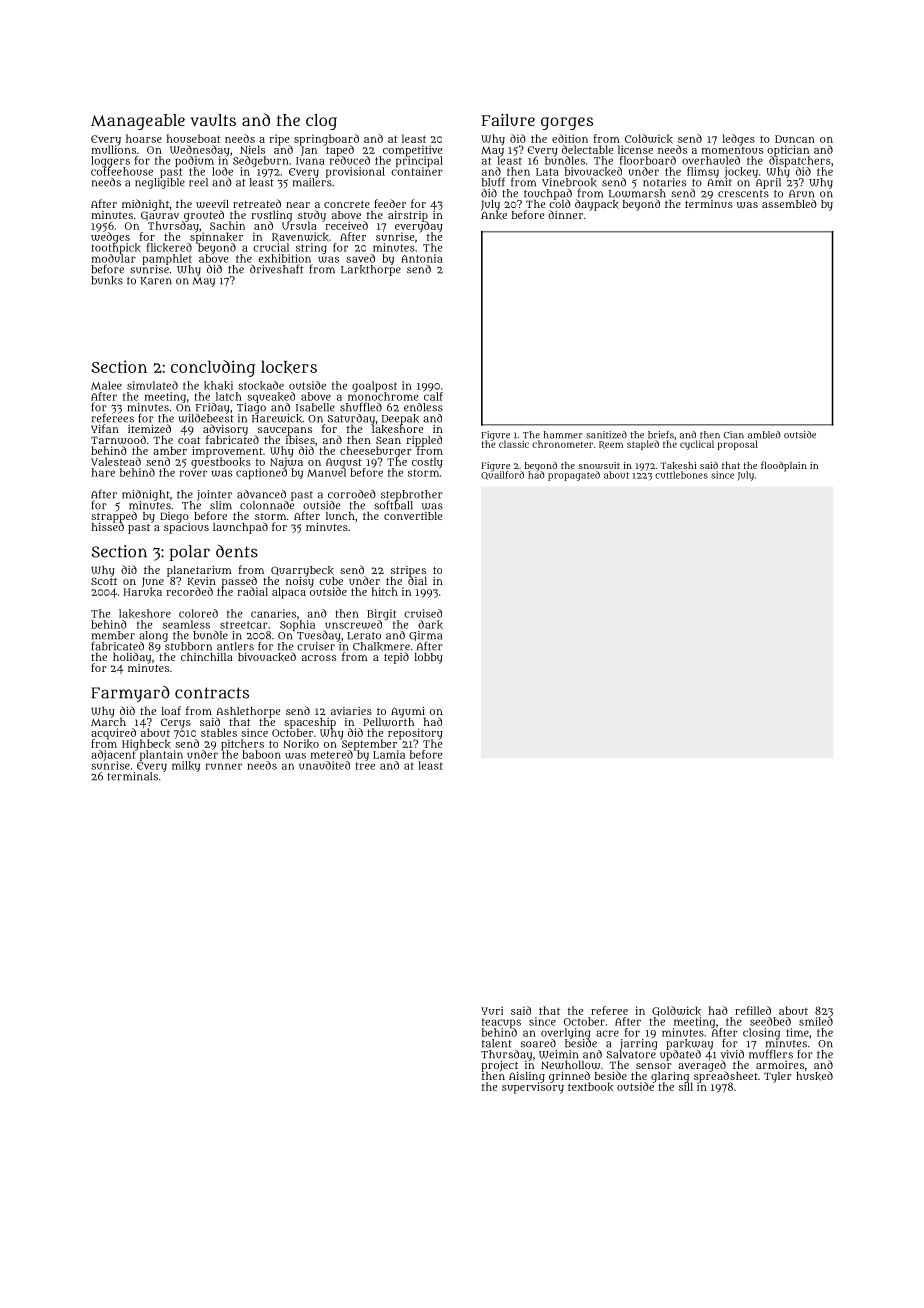 The width and height of the screenshot is (924, 1308). Describe the element at coordinates (132, 776) in the screenshot. I see `terminals` at that location.
